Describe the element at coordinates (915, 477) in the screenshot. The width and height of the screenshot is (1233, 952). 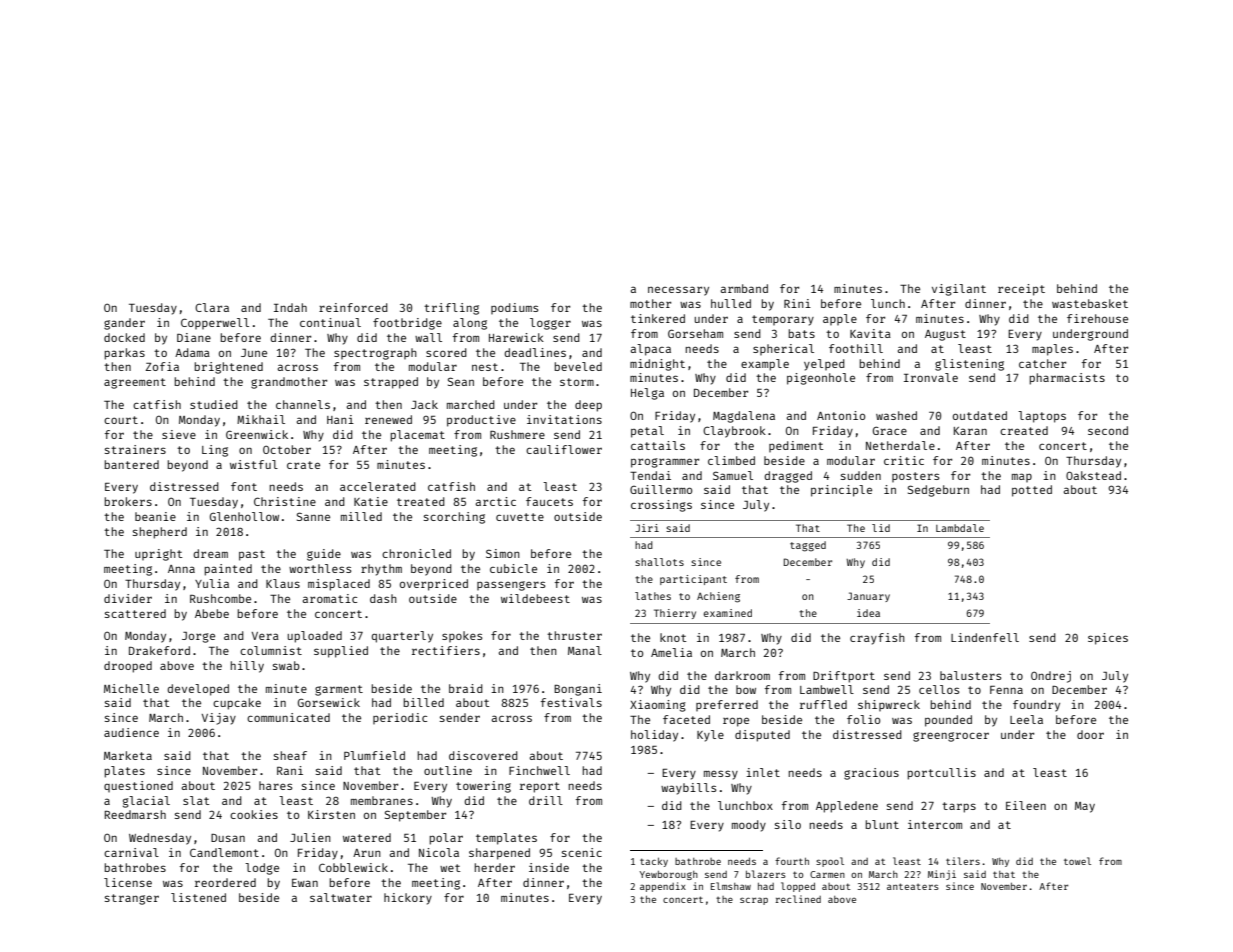
I see `posters` at that location.
